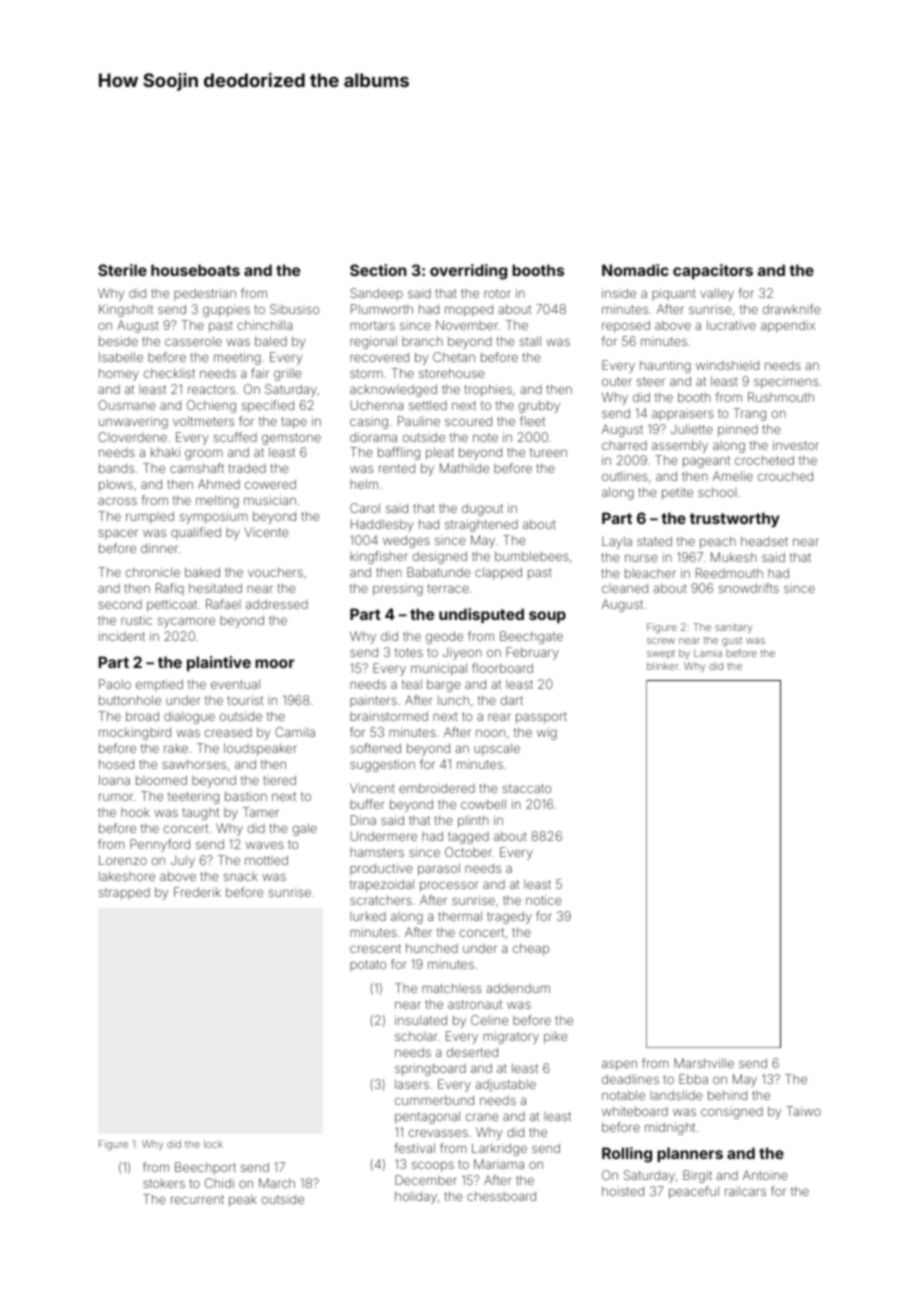 Image resolution: width=924 pixels, height=1308 pixels. What do you see at coordinates (713, 271) in the screenshot?
I see `capacitors` at bounding box center [713, 271].
